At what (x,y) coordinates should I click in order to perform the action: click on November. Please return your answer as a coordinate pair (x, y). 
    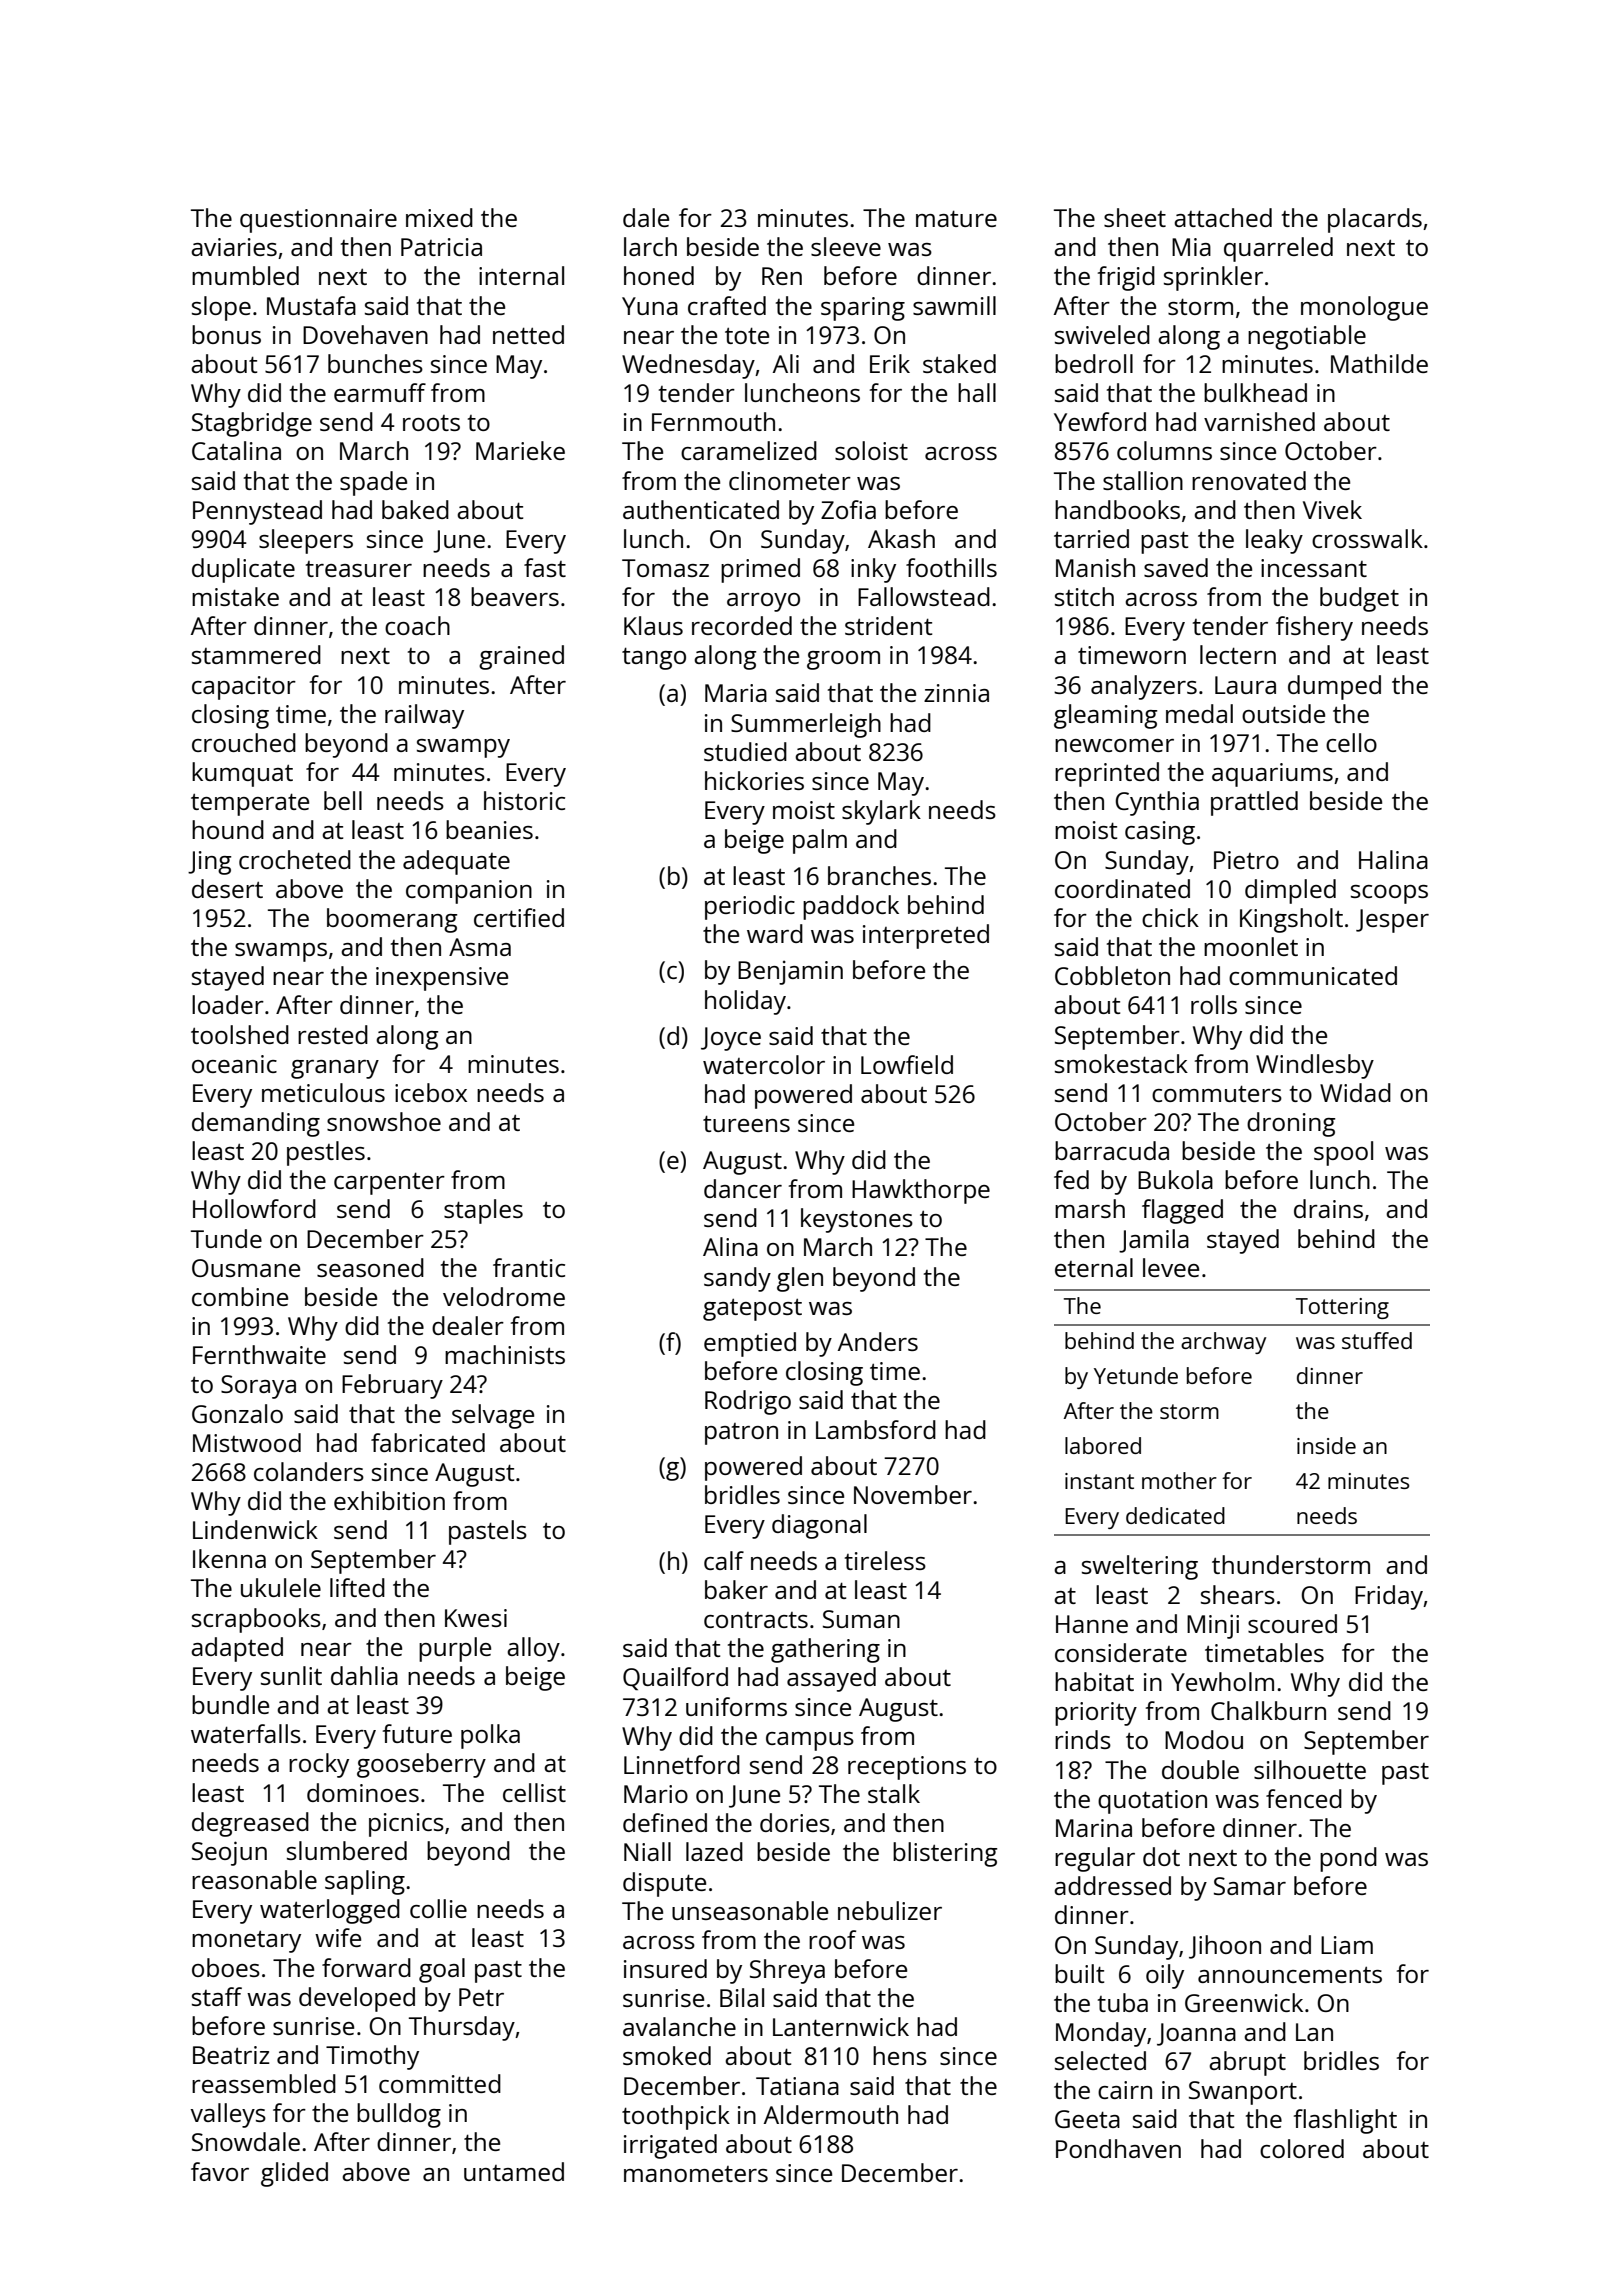
    Looking at the image, I should click on (913, 1494).
